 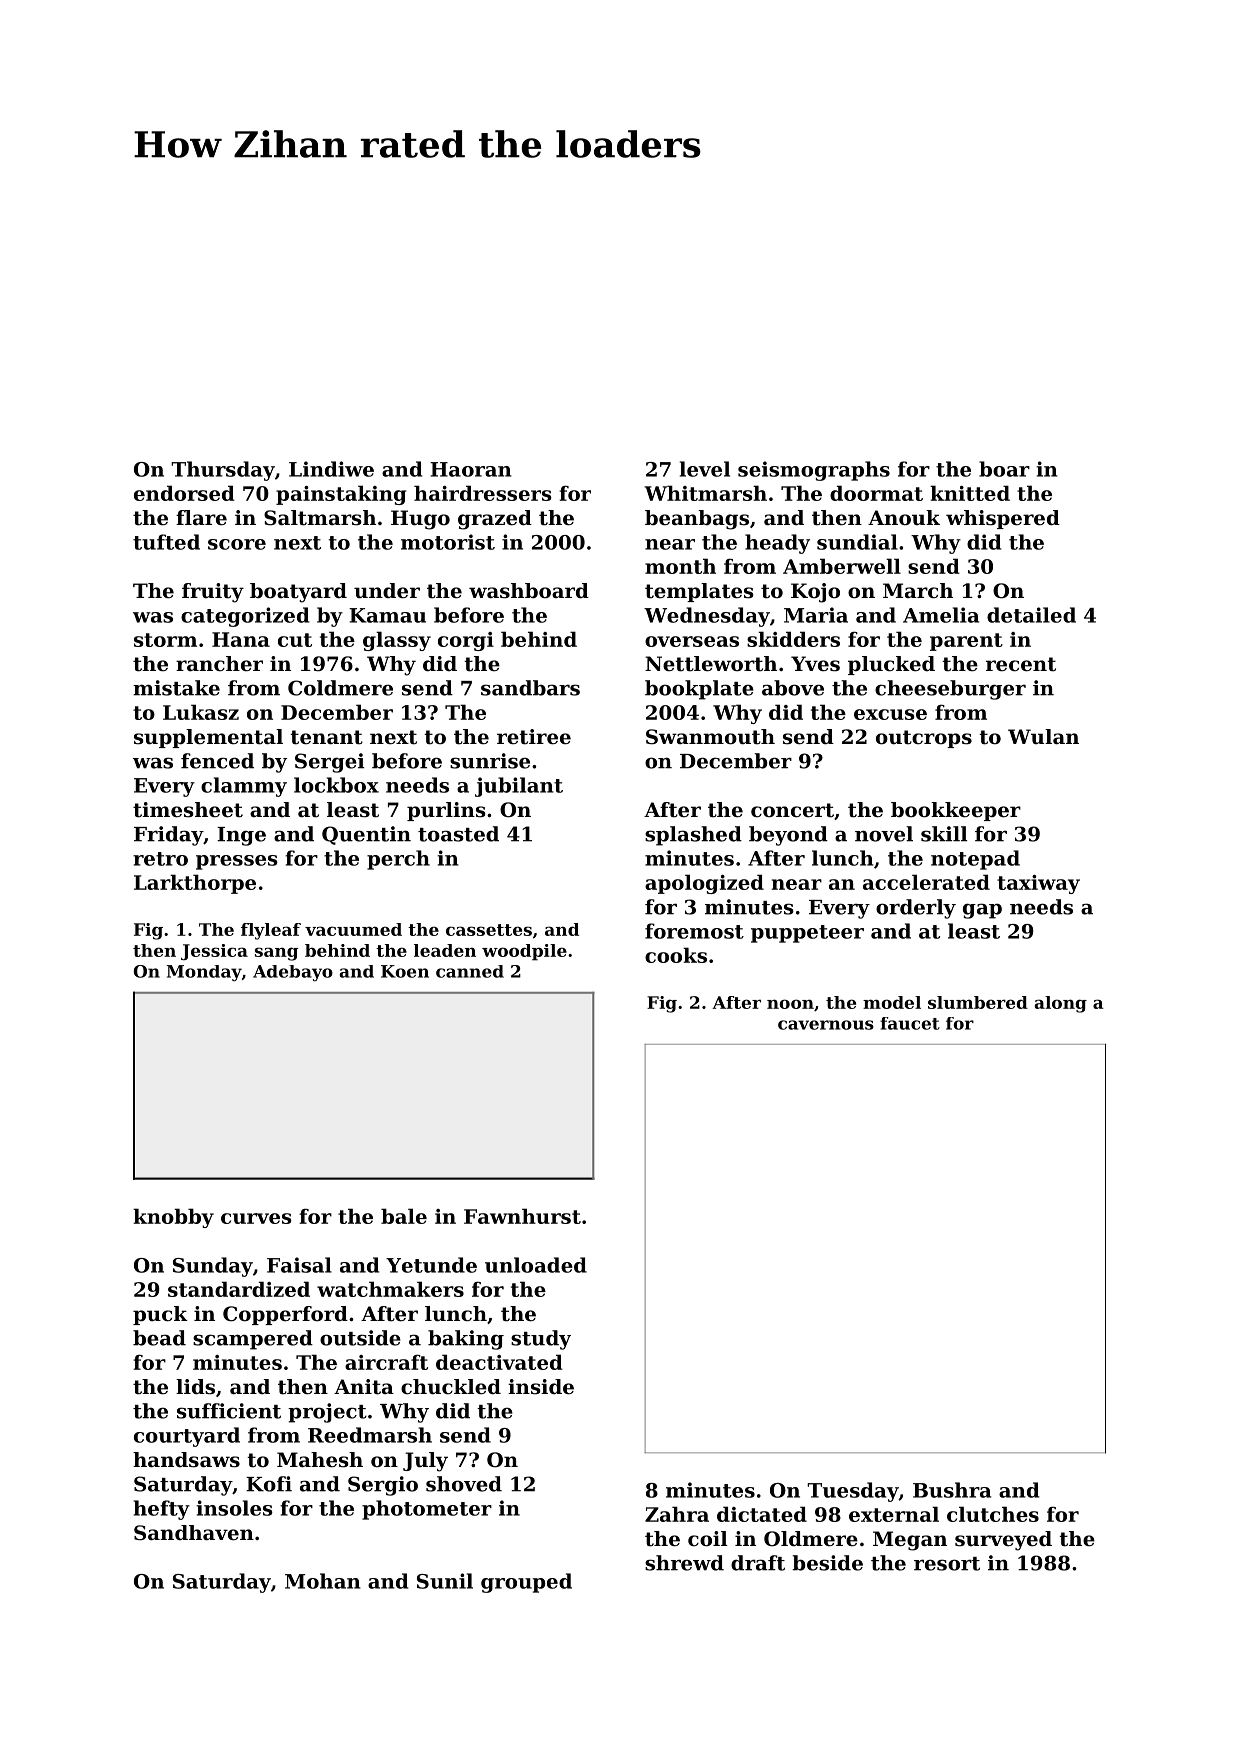 I want to click on puppeteer, so click(x=807, y=934).
